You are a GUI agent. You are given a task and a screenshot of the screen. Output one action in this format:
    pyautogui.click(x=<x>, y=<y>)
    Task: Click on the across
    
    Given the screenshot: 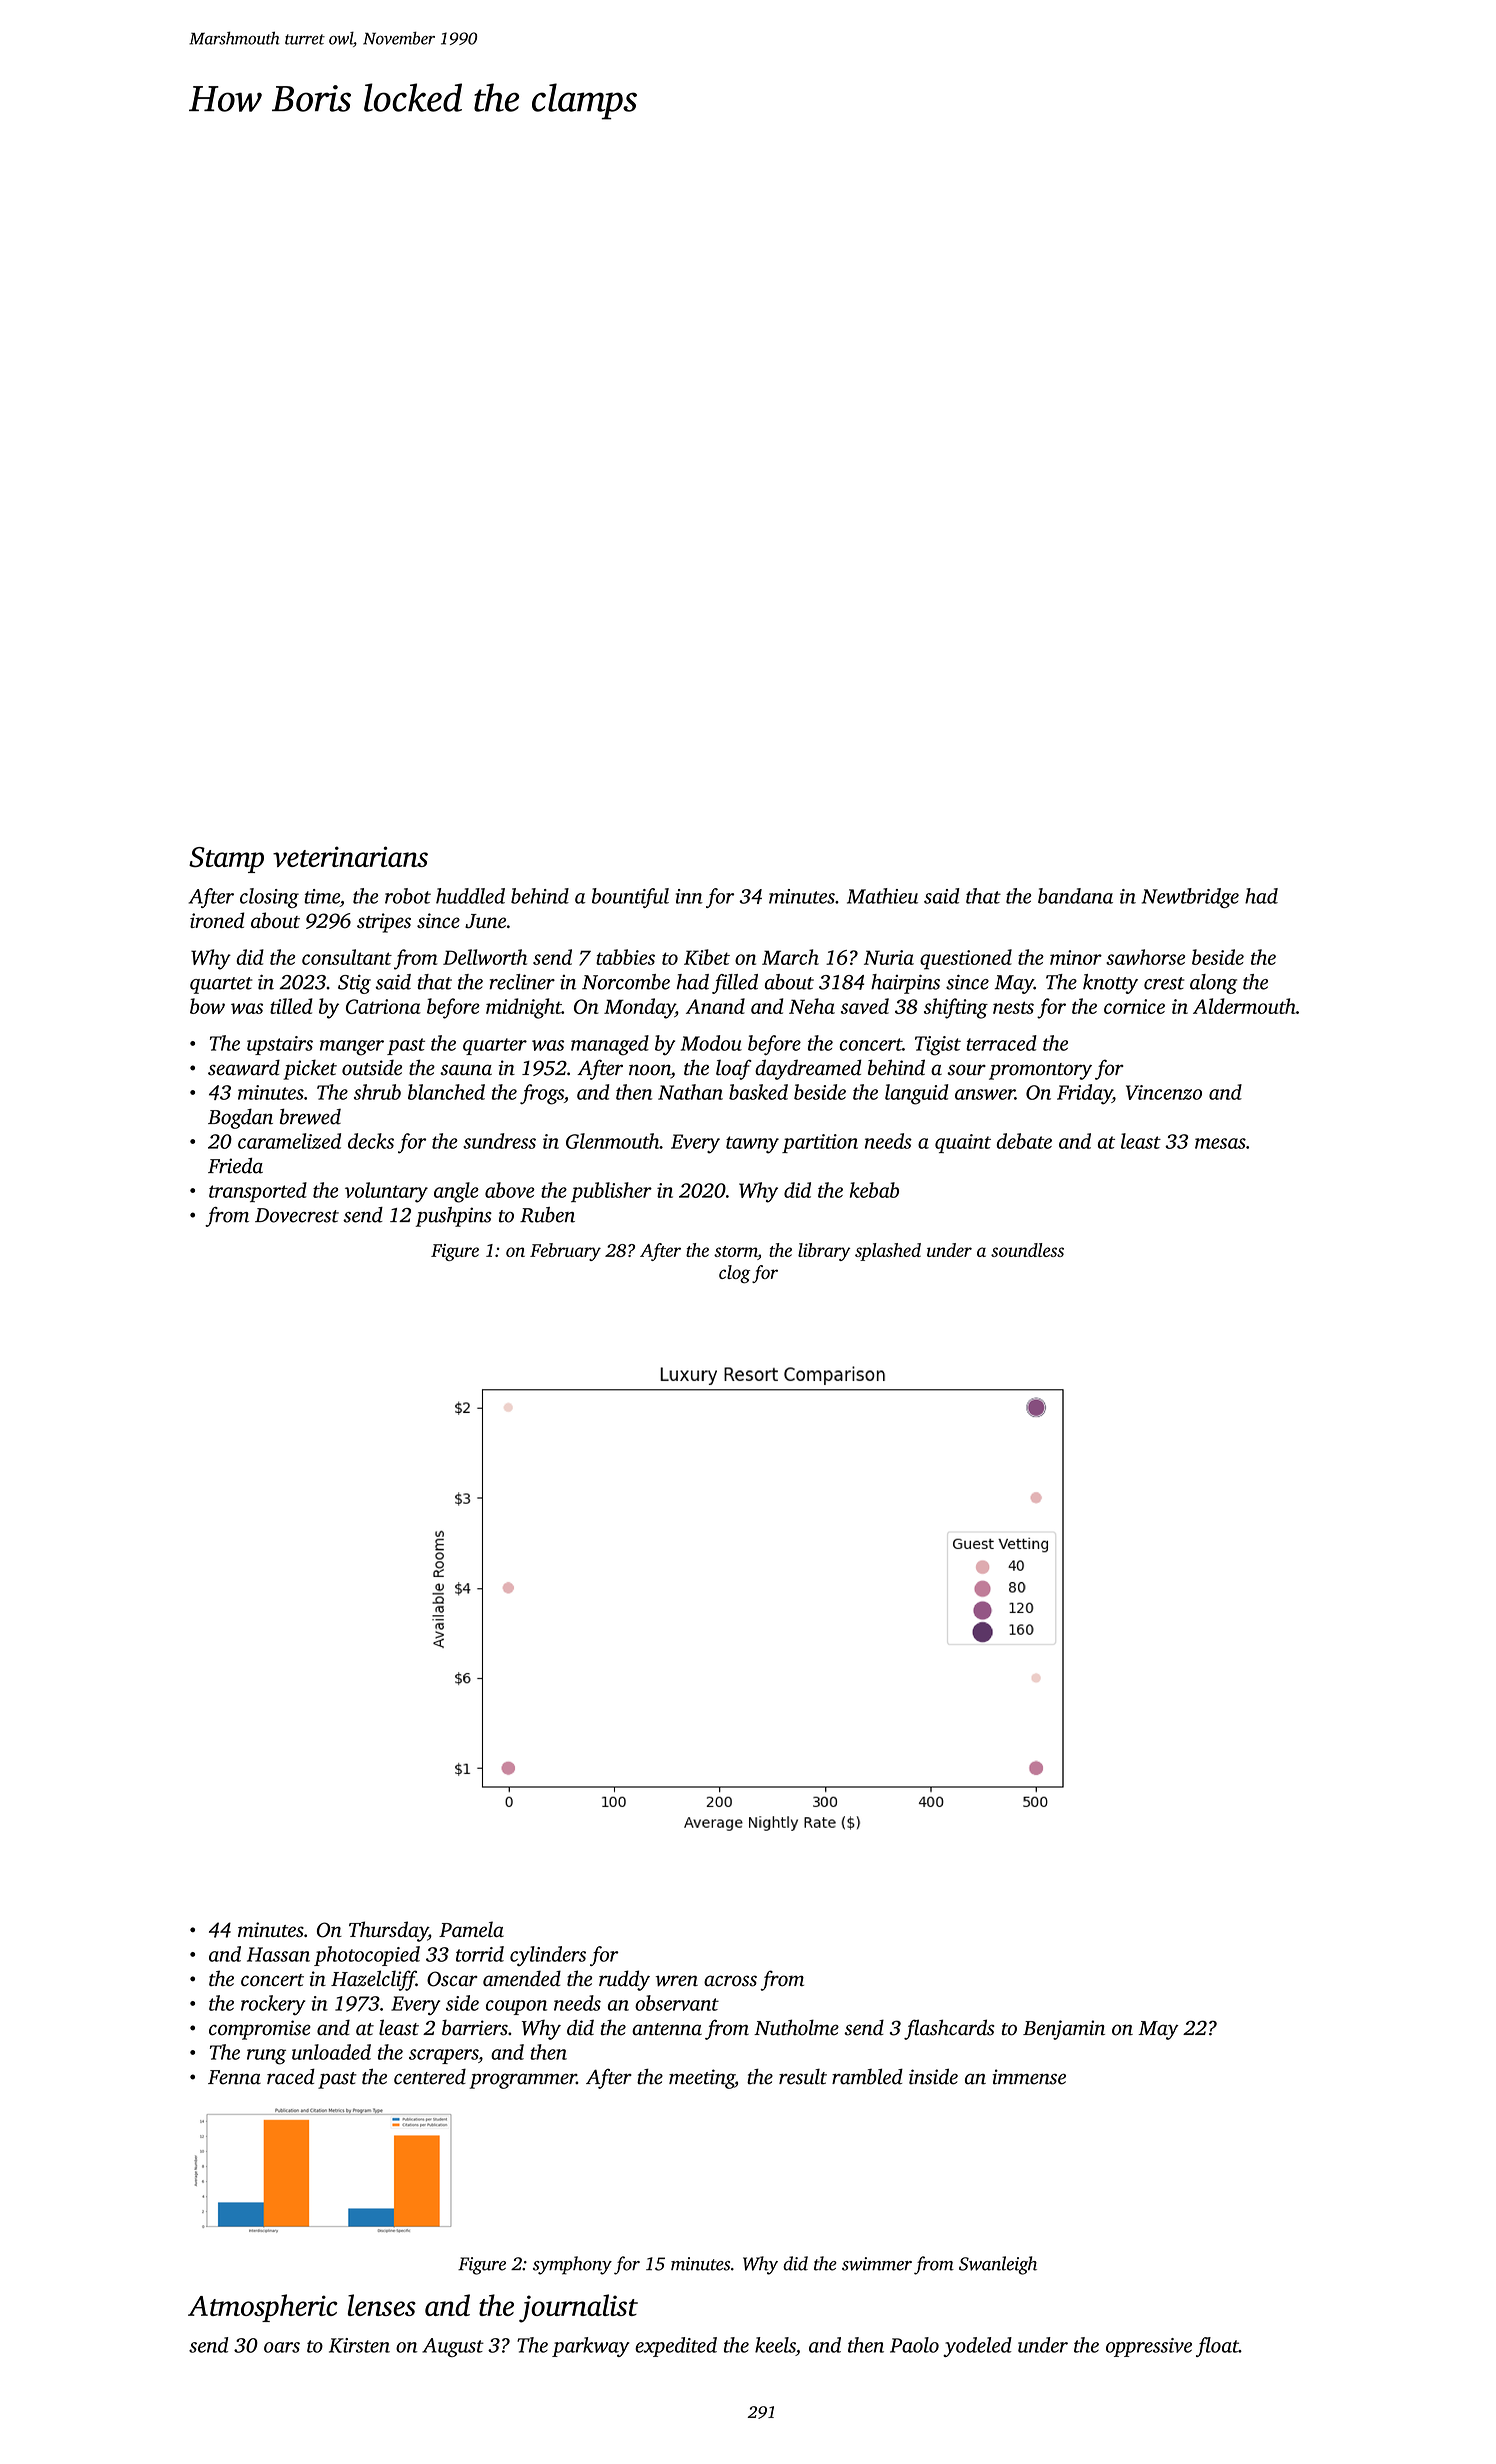 What is the action you would take?
    pyautogui.click(x=730, y=1981)
